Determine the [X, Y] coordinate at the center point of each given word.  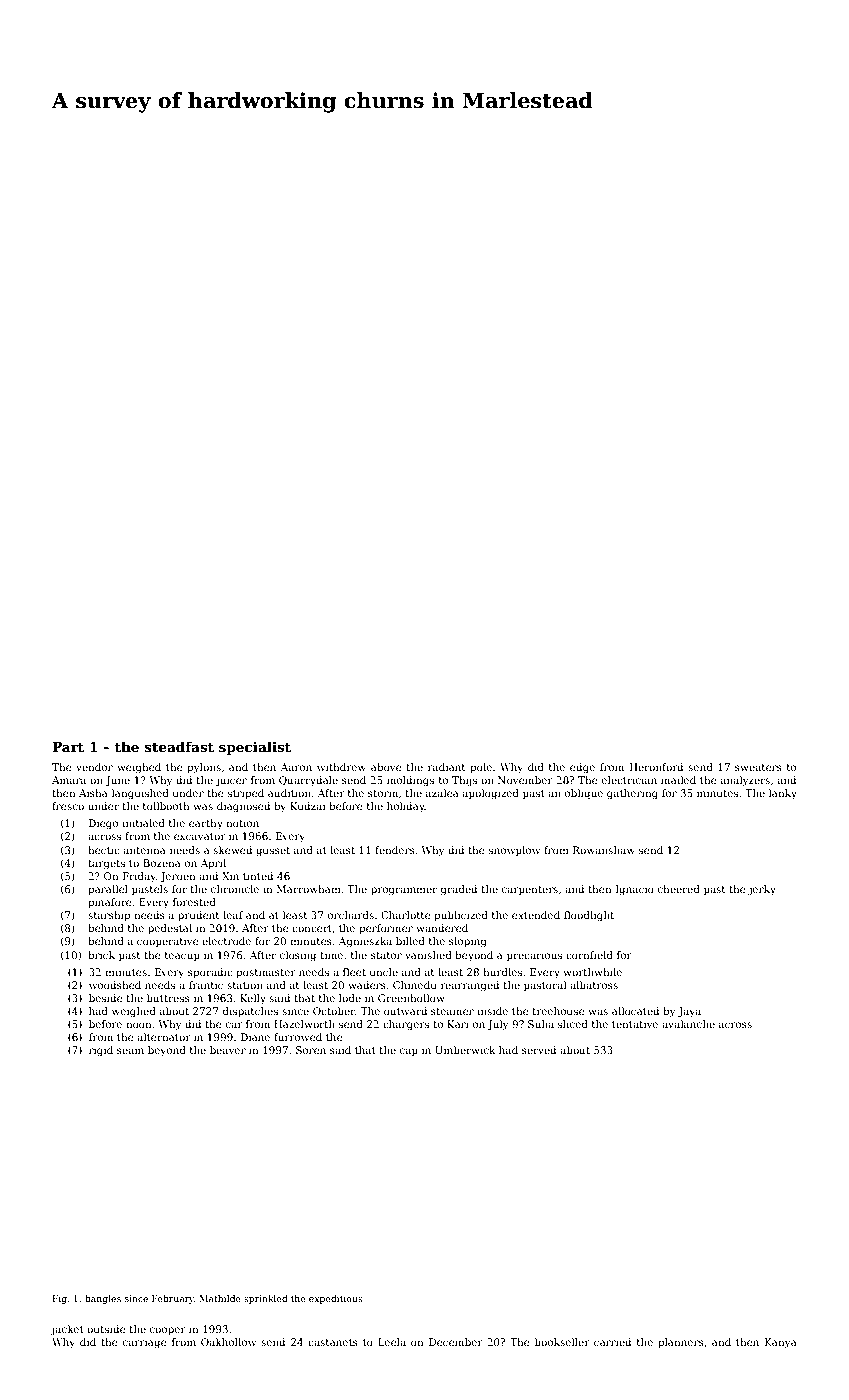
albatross [594, 985]
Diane [255, 1037]
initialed [143, 823]
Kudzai [307, 806]
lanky [783, 794]
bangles [103, 1299]
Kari [458, 1024]
